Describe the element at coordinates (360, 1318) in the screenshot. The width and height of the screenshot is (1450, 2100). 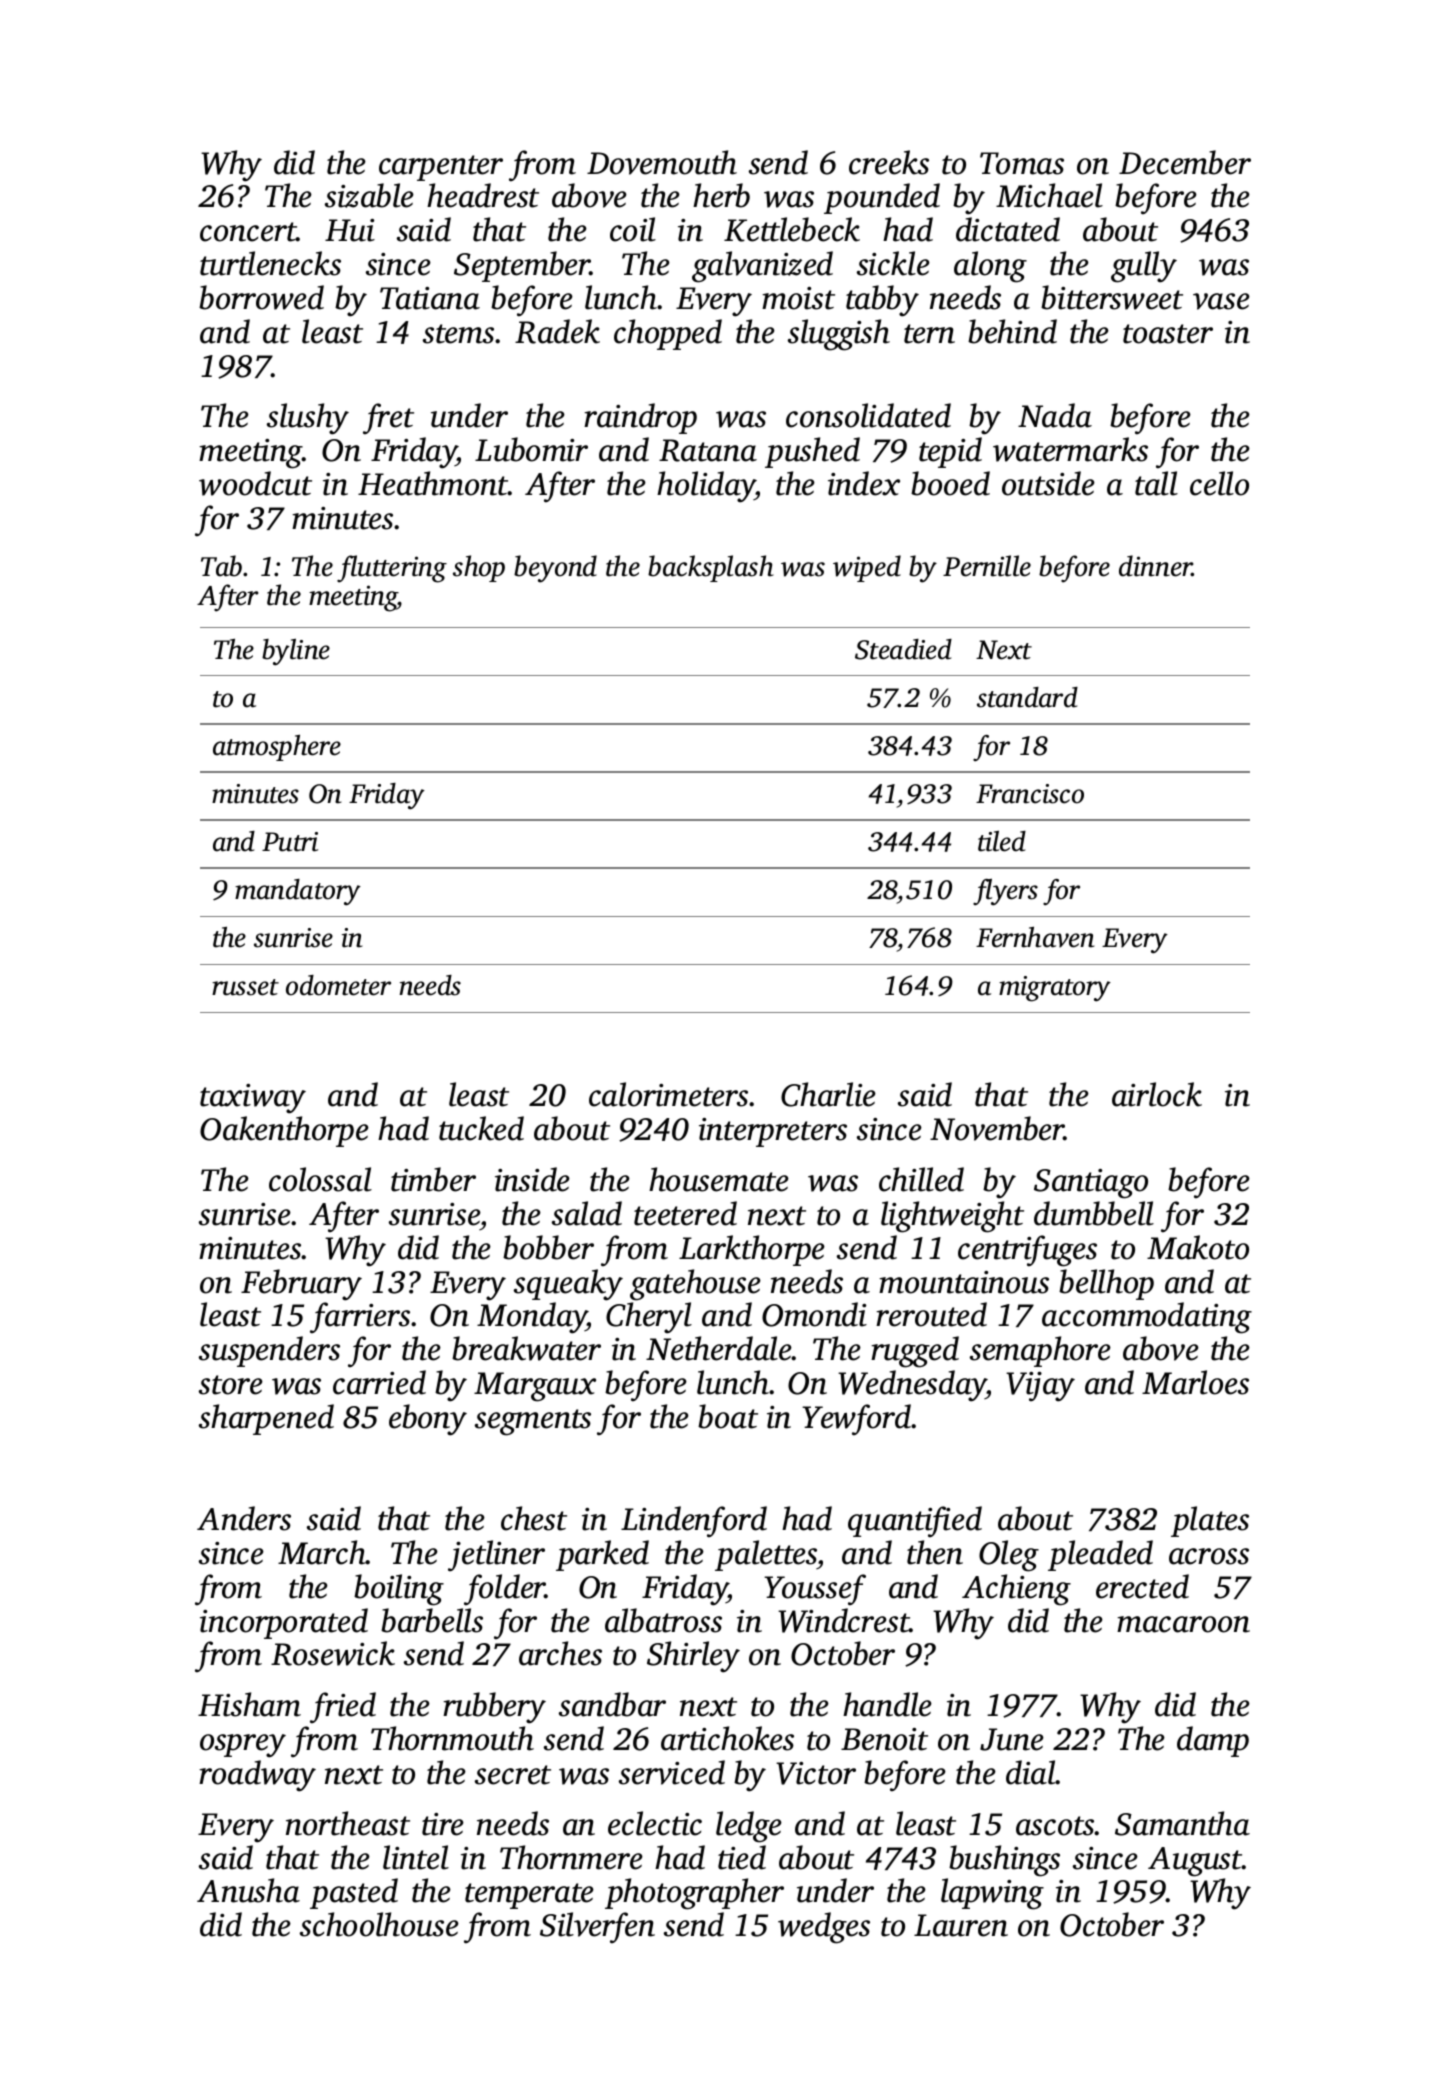
I see `farriers` at that location.
